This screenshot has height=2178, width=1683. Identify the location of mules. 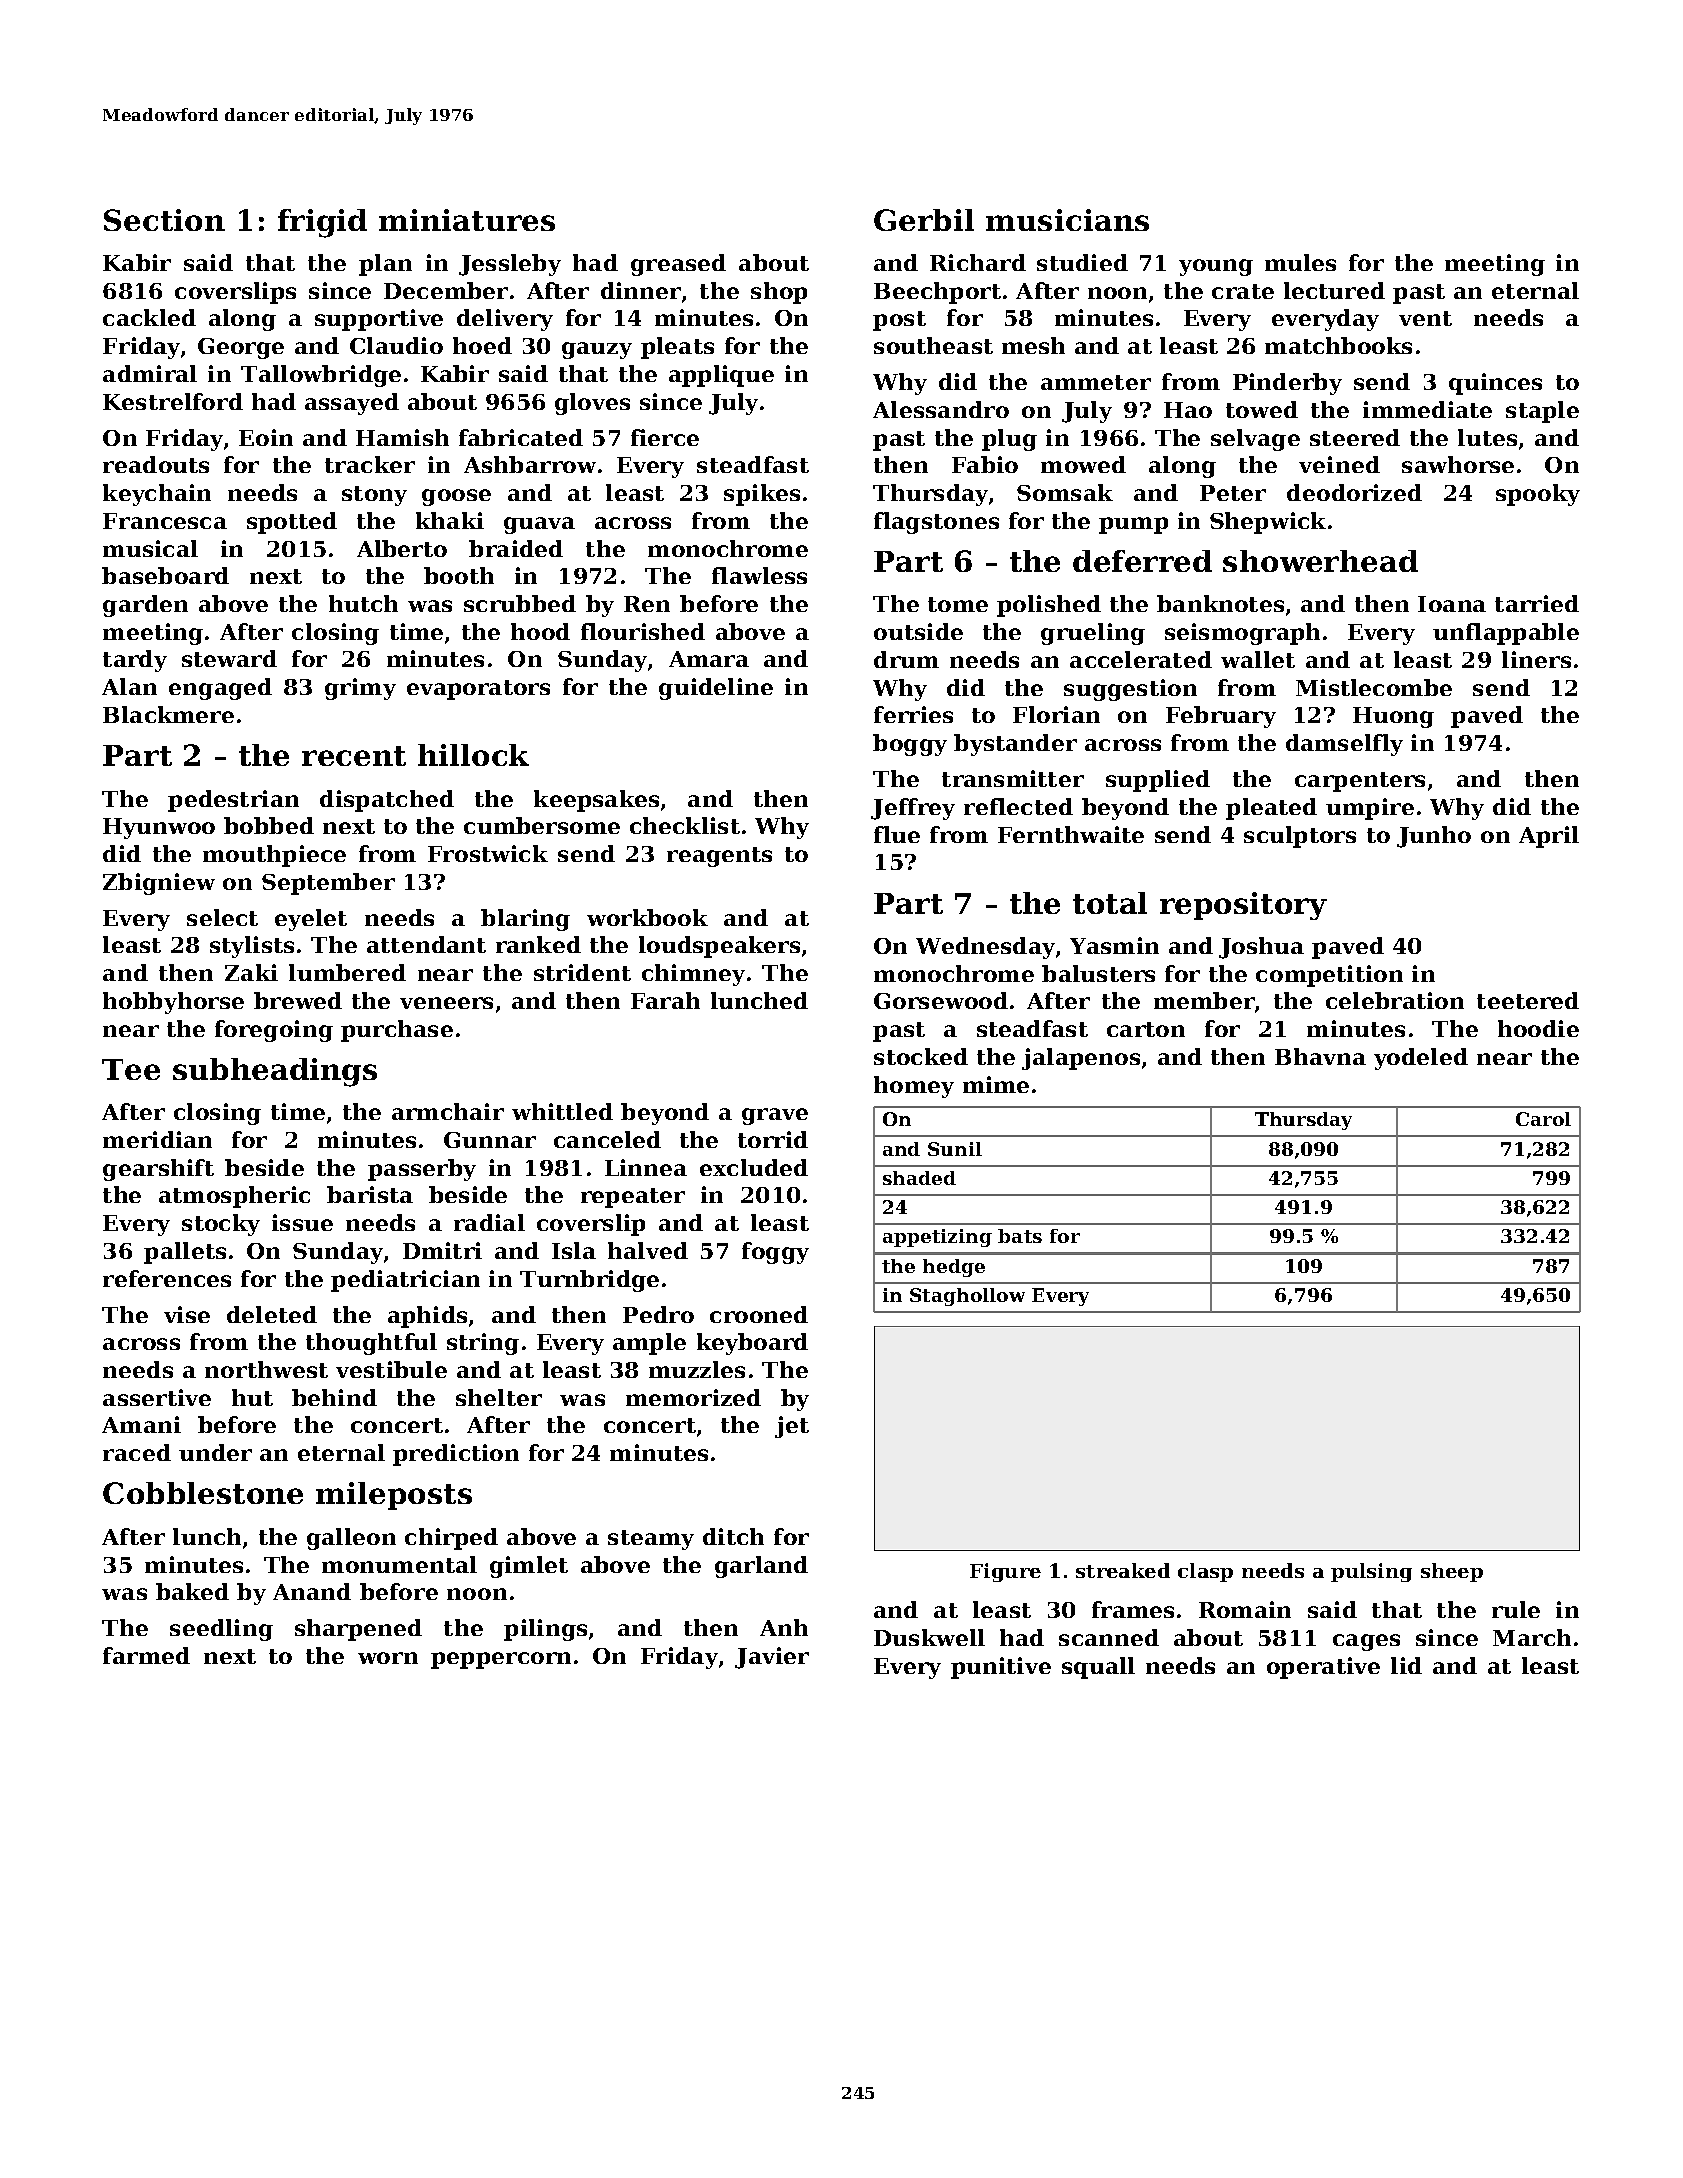
(1300, 262).
